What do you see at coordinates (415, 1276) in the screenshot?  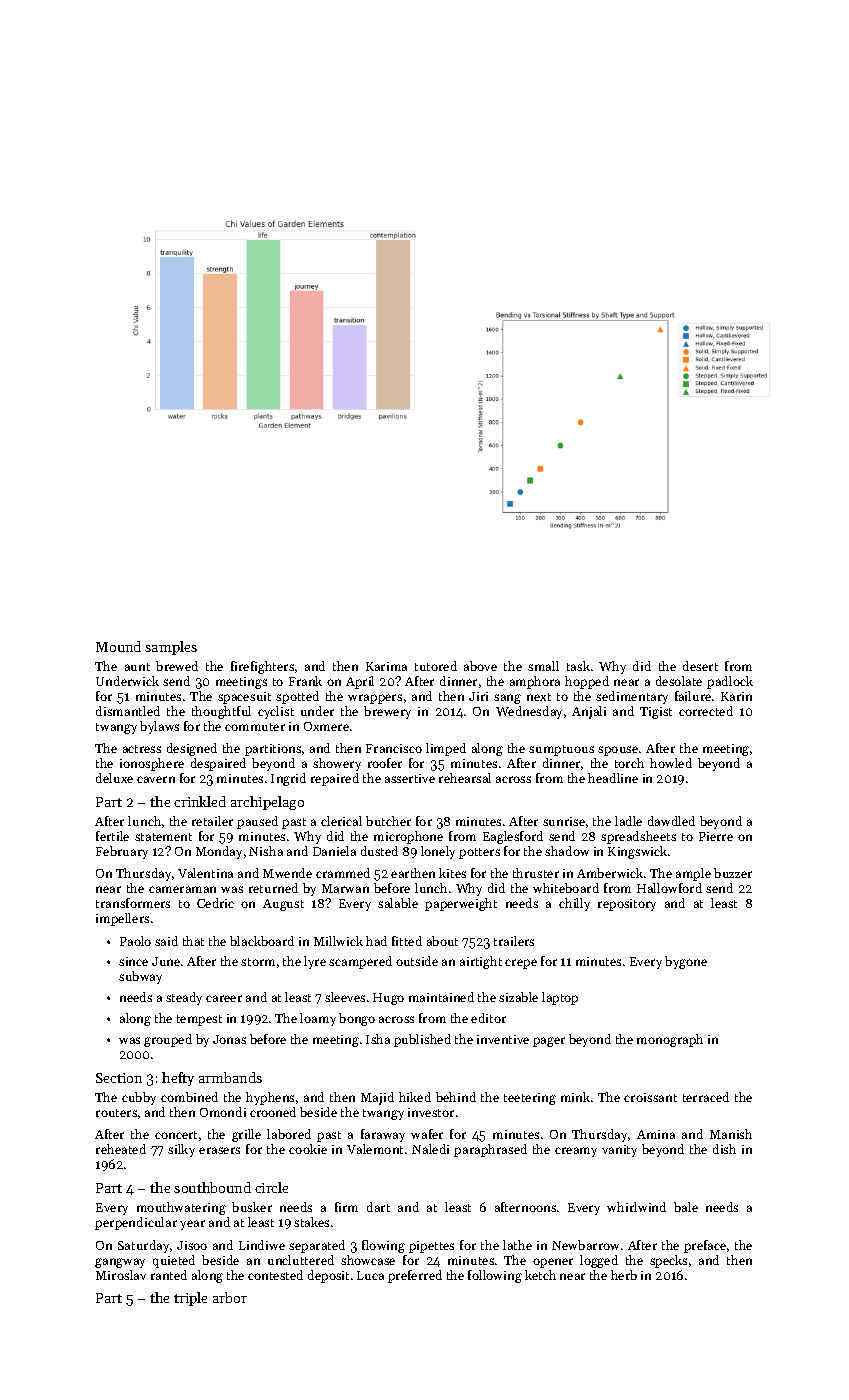 I see `preferred` at bounding box center [415, 1276].
